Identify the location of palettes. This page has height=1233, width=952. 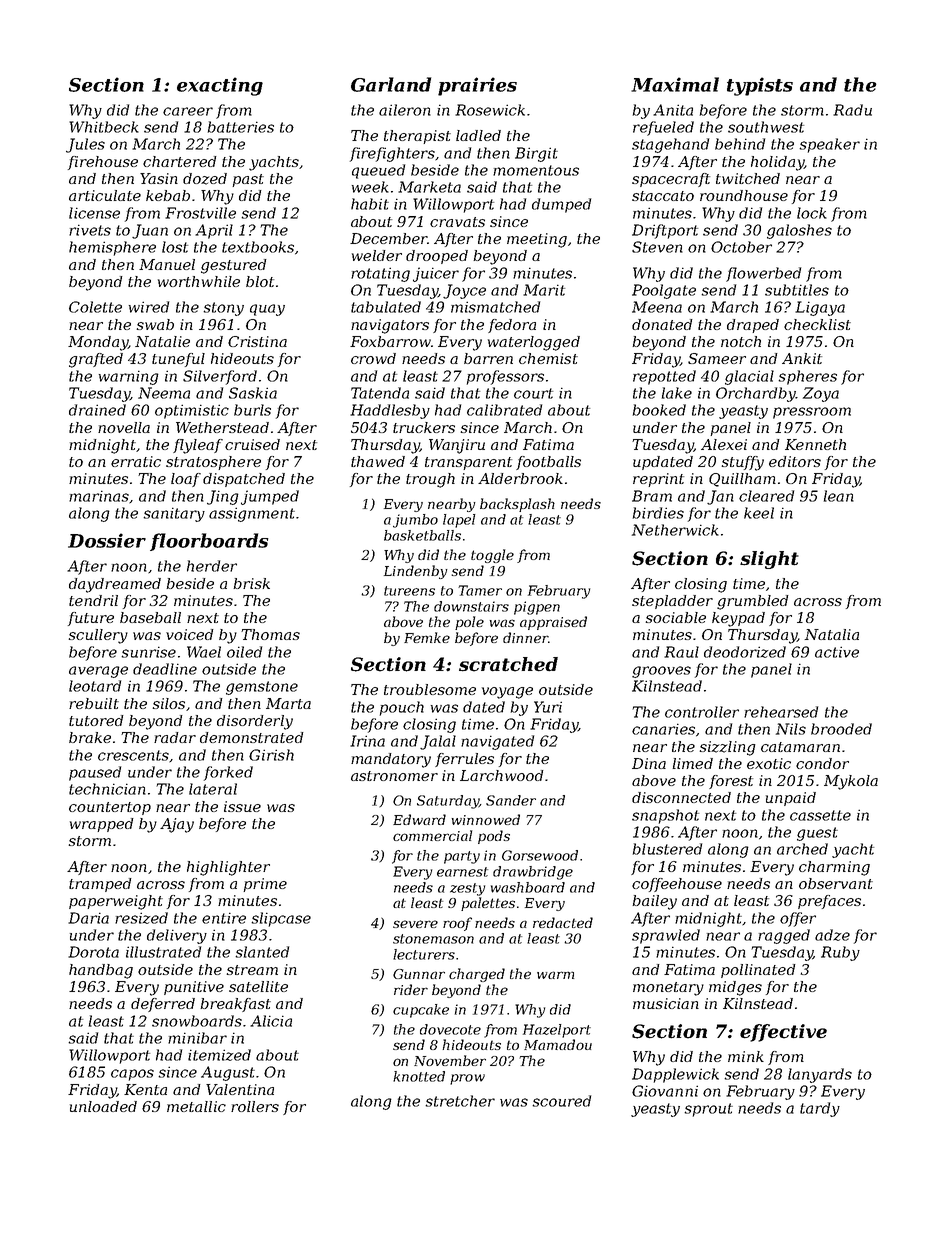
(488, 904).
